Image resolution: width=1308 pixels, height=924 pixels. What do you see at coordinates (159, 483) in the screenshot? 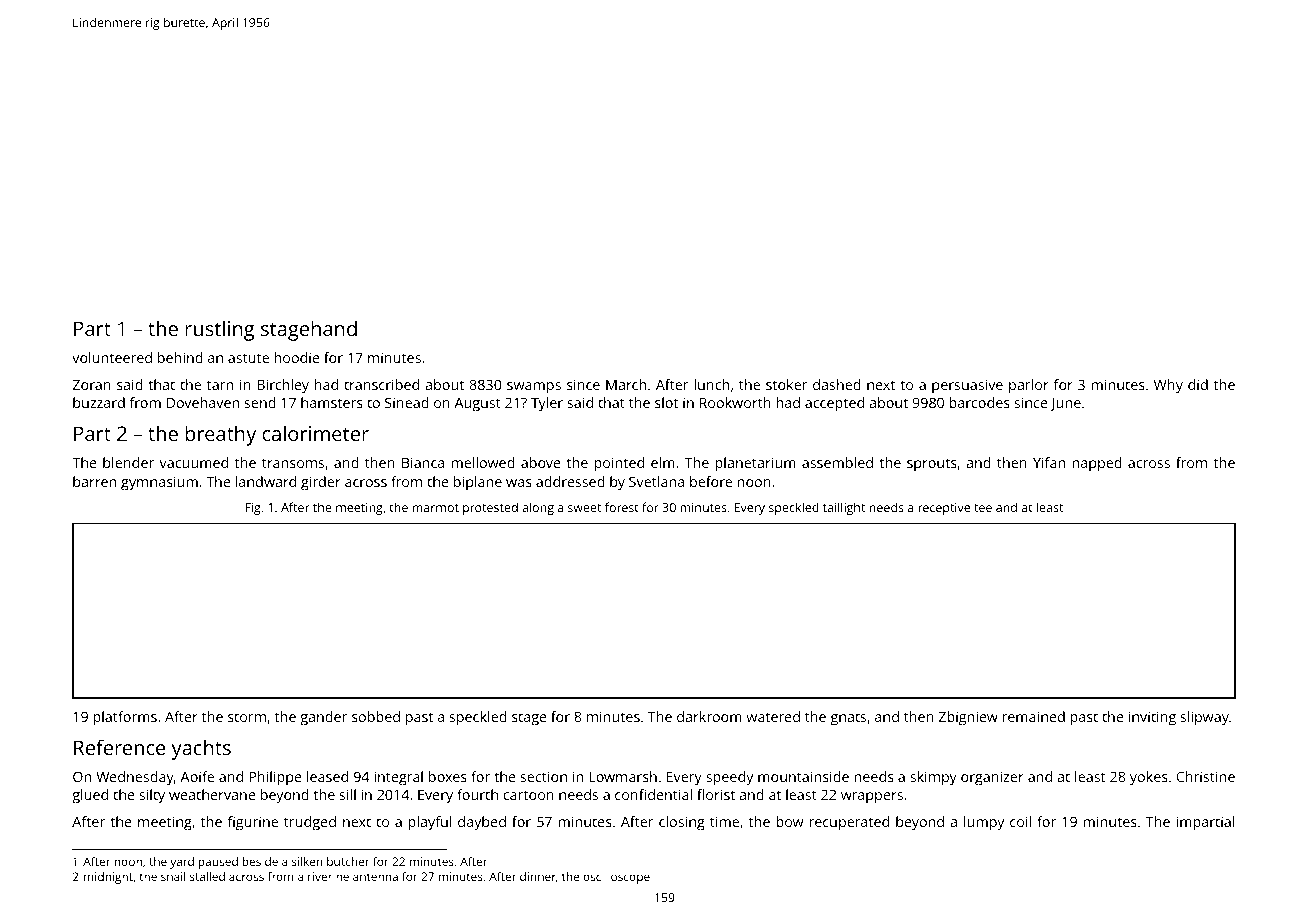
I see `gymnasium` at bounding box center [159, 483].
